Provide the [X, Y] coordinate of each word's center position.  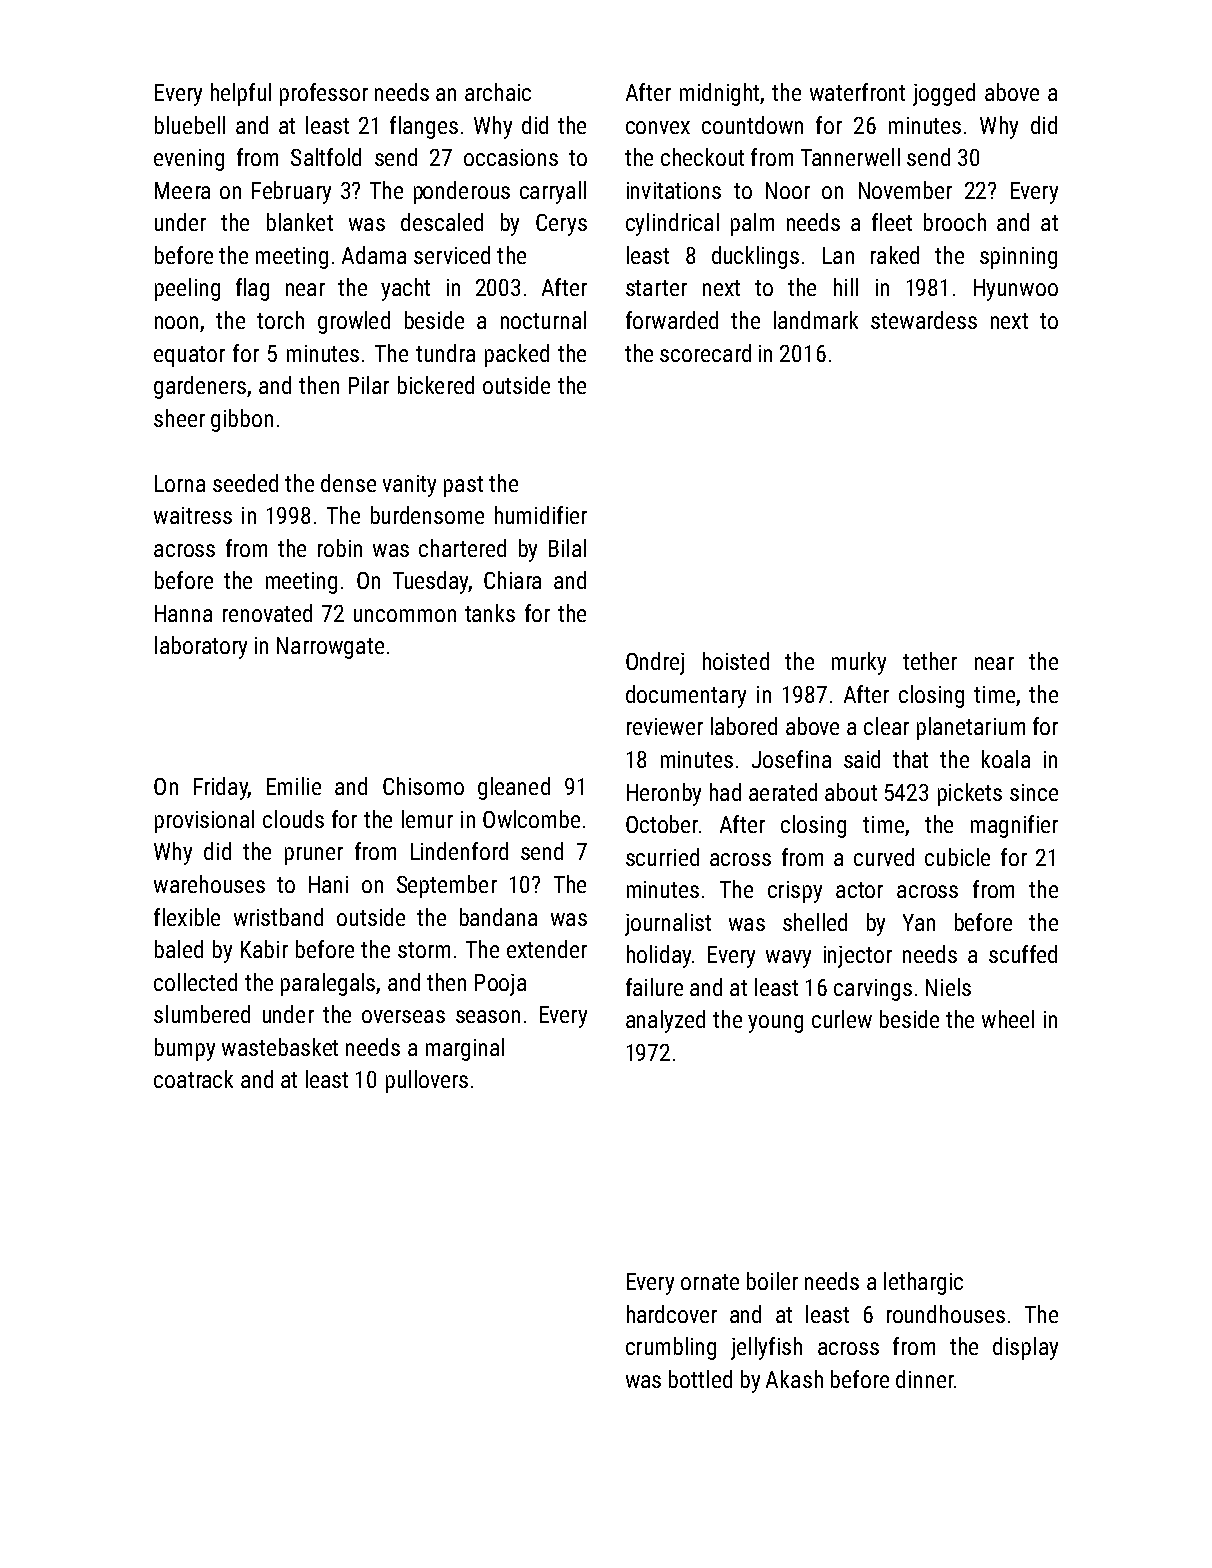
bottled [700, 1379]
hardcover [672, 1314]
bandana [498, 917]
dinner [925, 1379]
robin [340, 548]
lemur [427, 819]
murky [859, 663]
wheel [1008, 1019]
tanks [490, 613]
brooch [955, 222]
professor [324, 94]
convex [658, 127]
